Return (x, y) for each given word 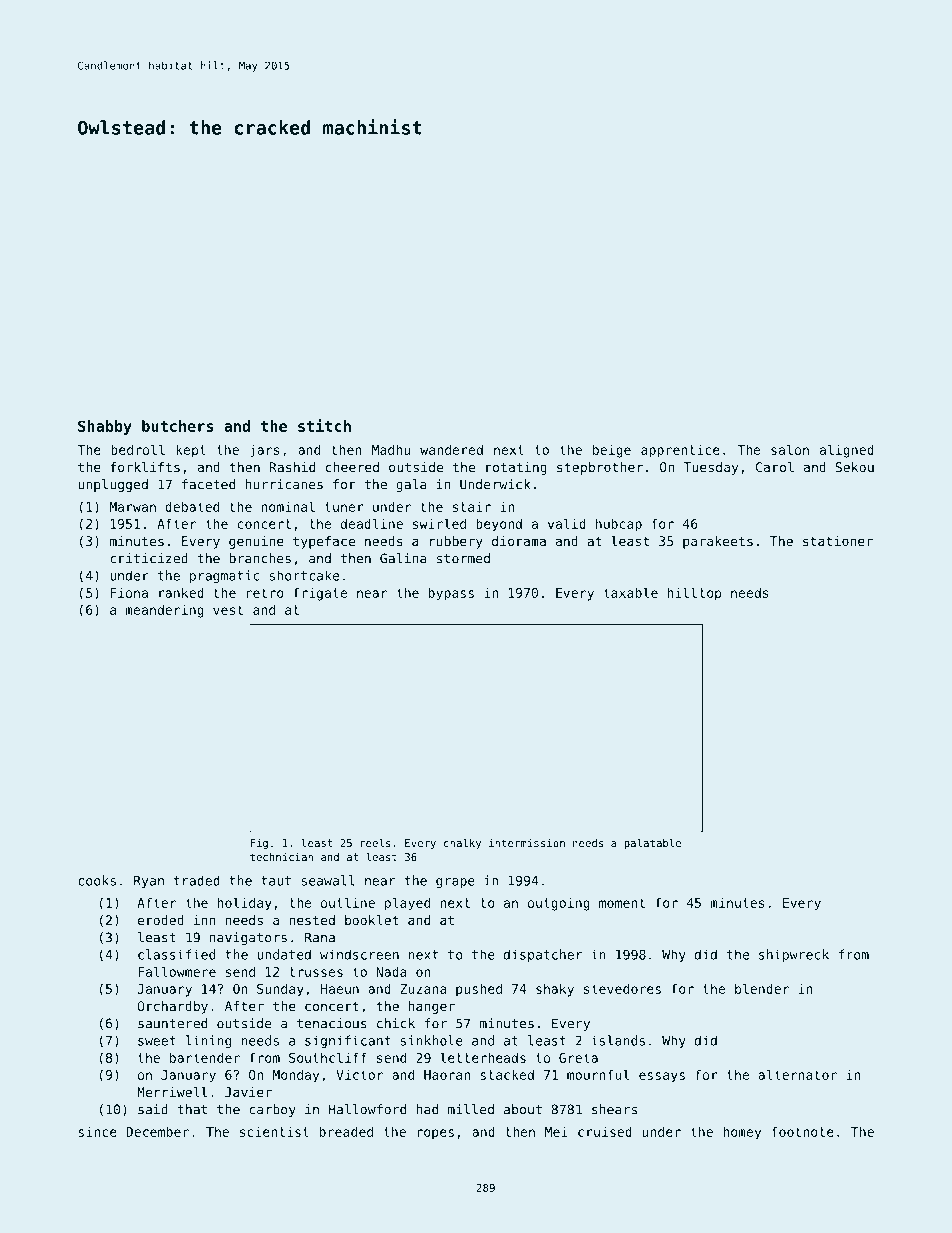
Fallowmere (177, 971)
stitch (324, 425)
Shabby (105, 427)
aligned (847, 451)
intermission (527, 843)
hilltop (694, 594)
